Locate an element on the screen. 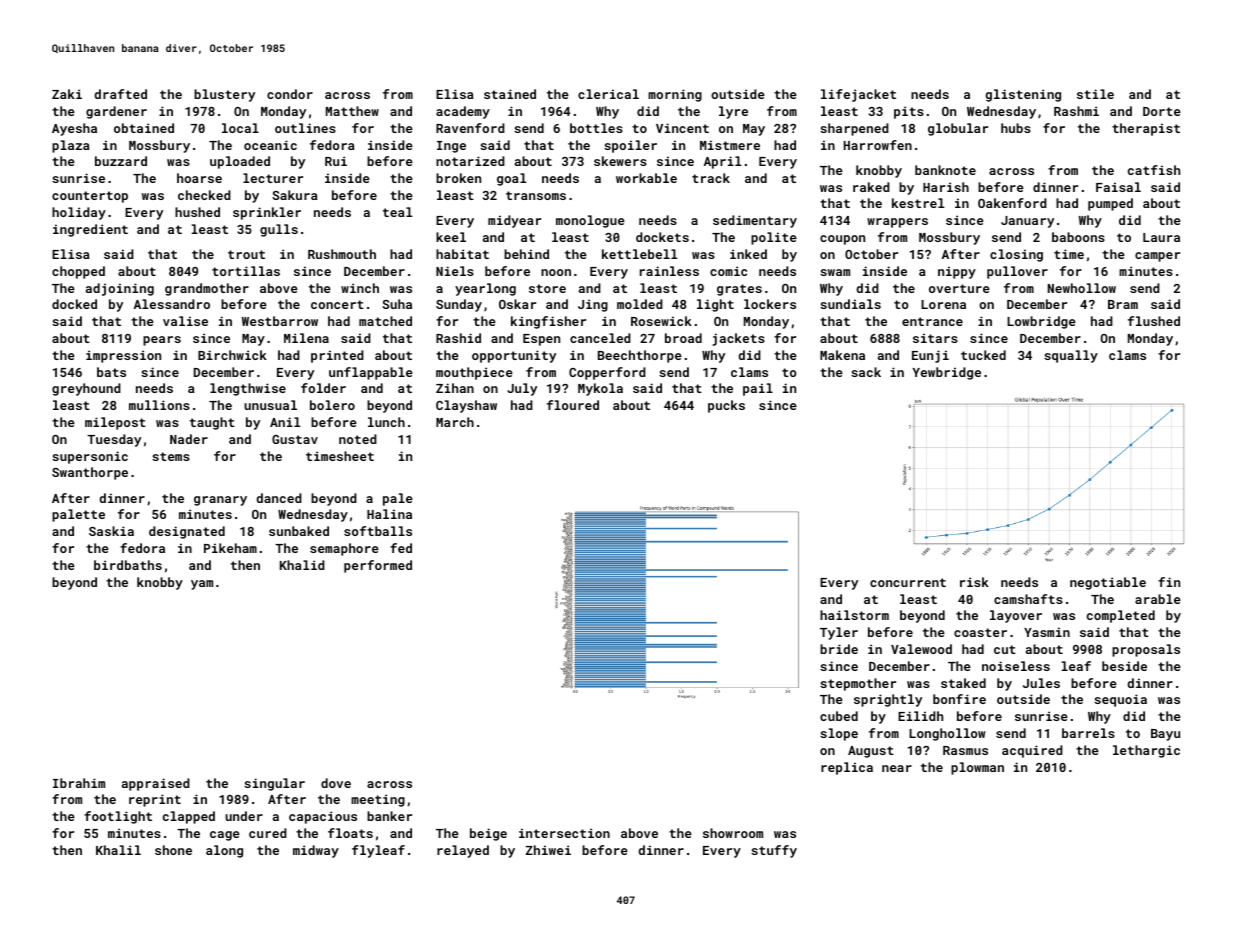 The width and height of the screenshot is (1233, 952). academy is located at coordinates (463, 112).
